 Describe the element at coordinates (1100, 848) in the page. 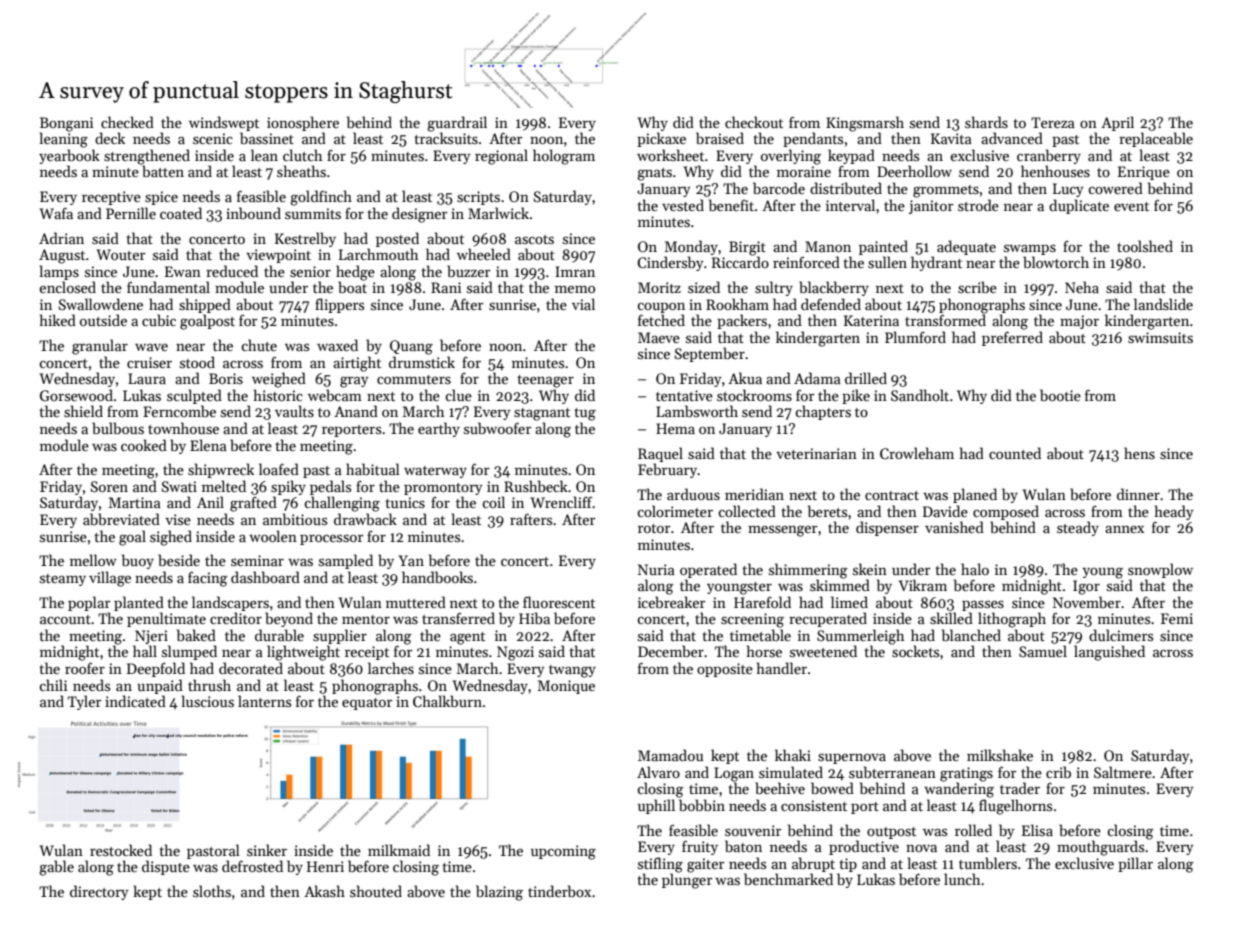

I see `mouthguards` at that location.
